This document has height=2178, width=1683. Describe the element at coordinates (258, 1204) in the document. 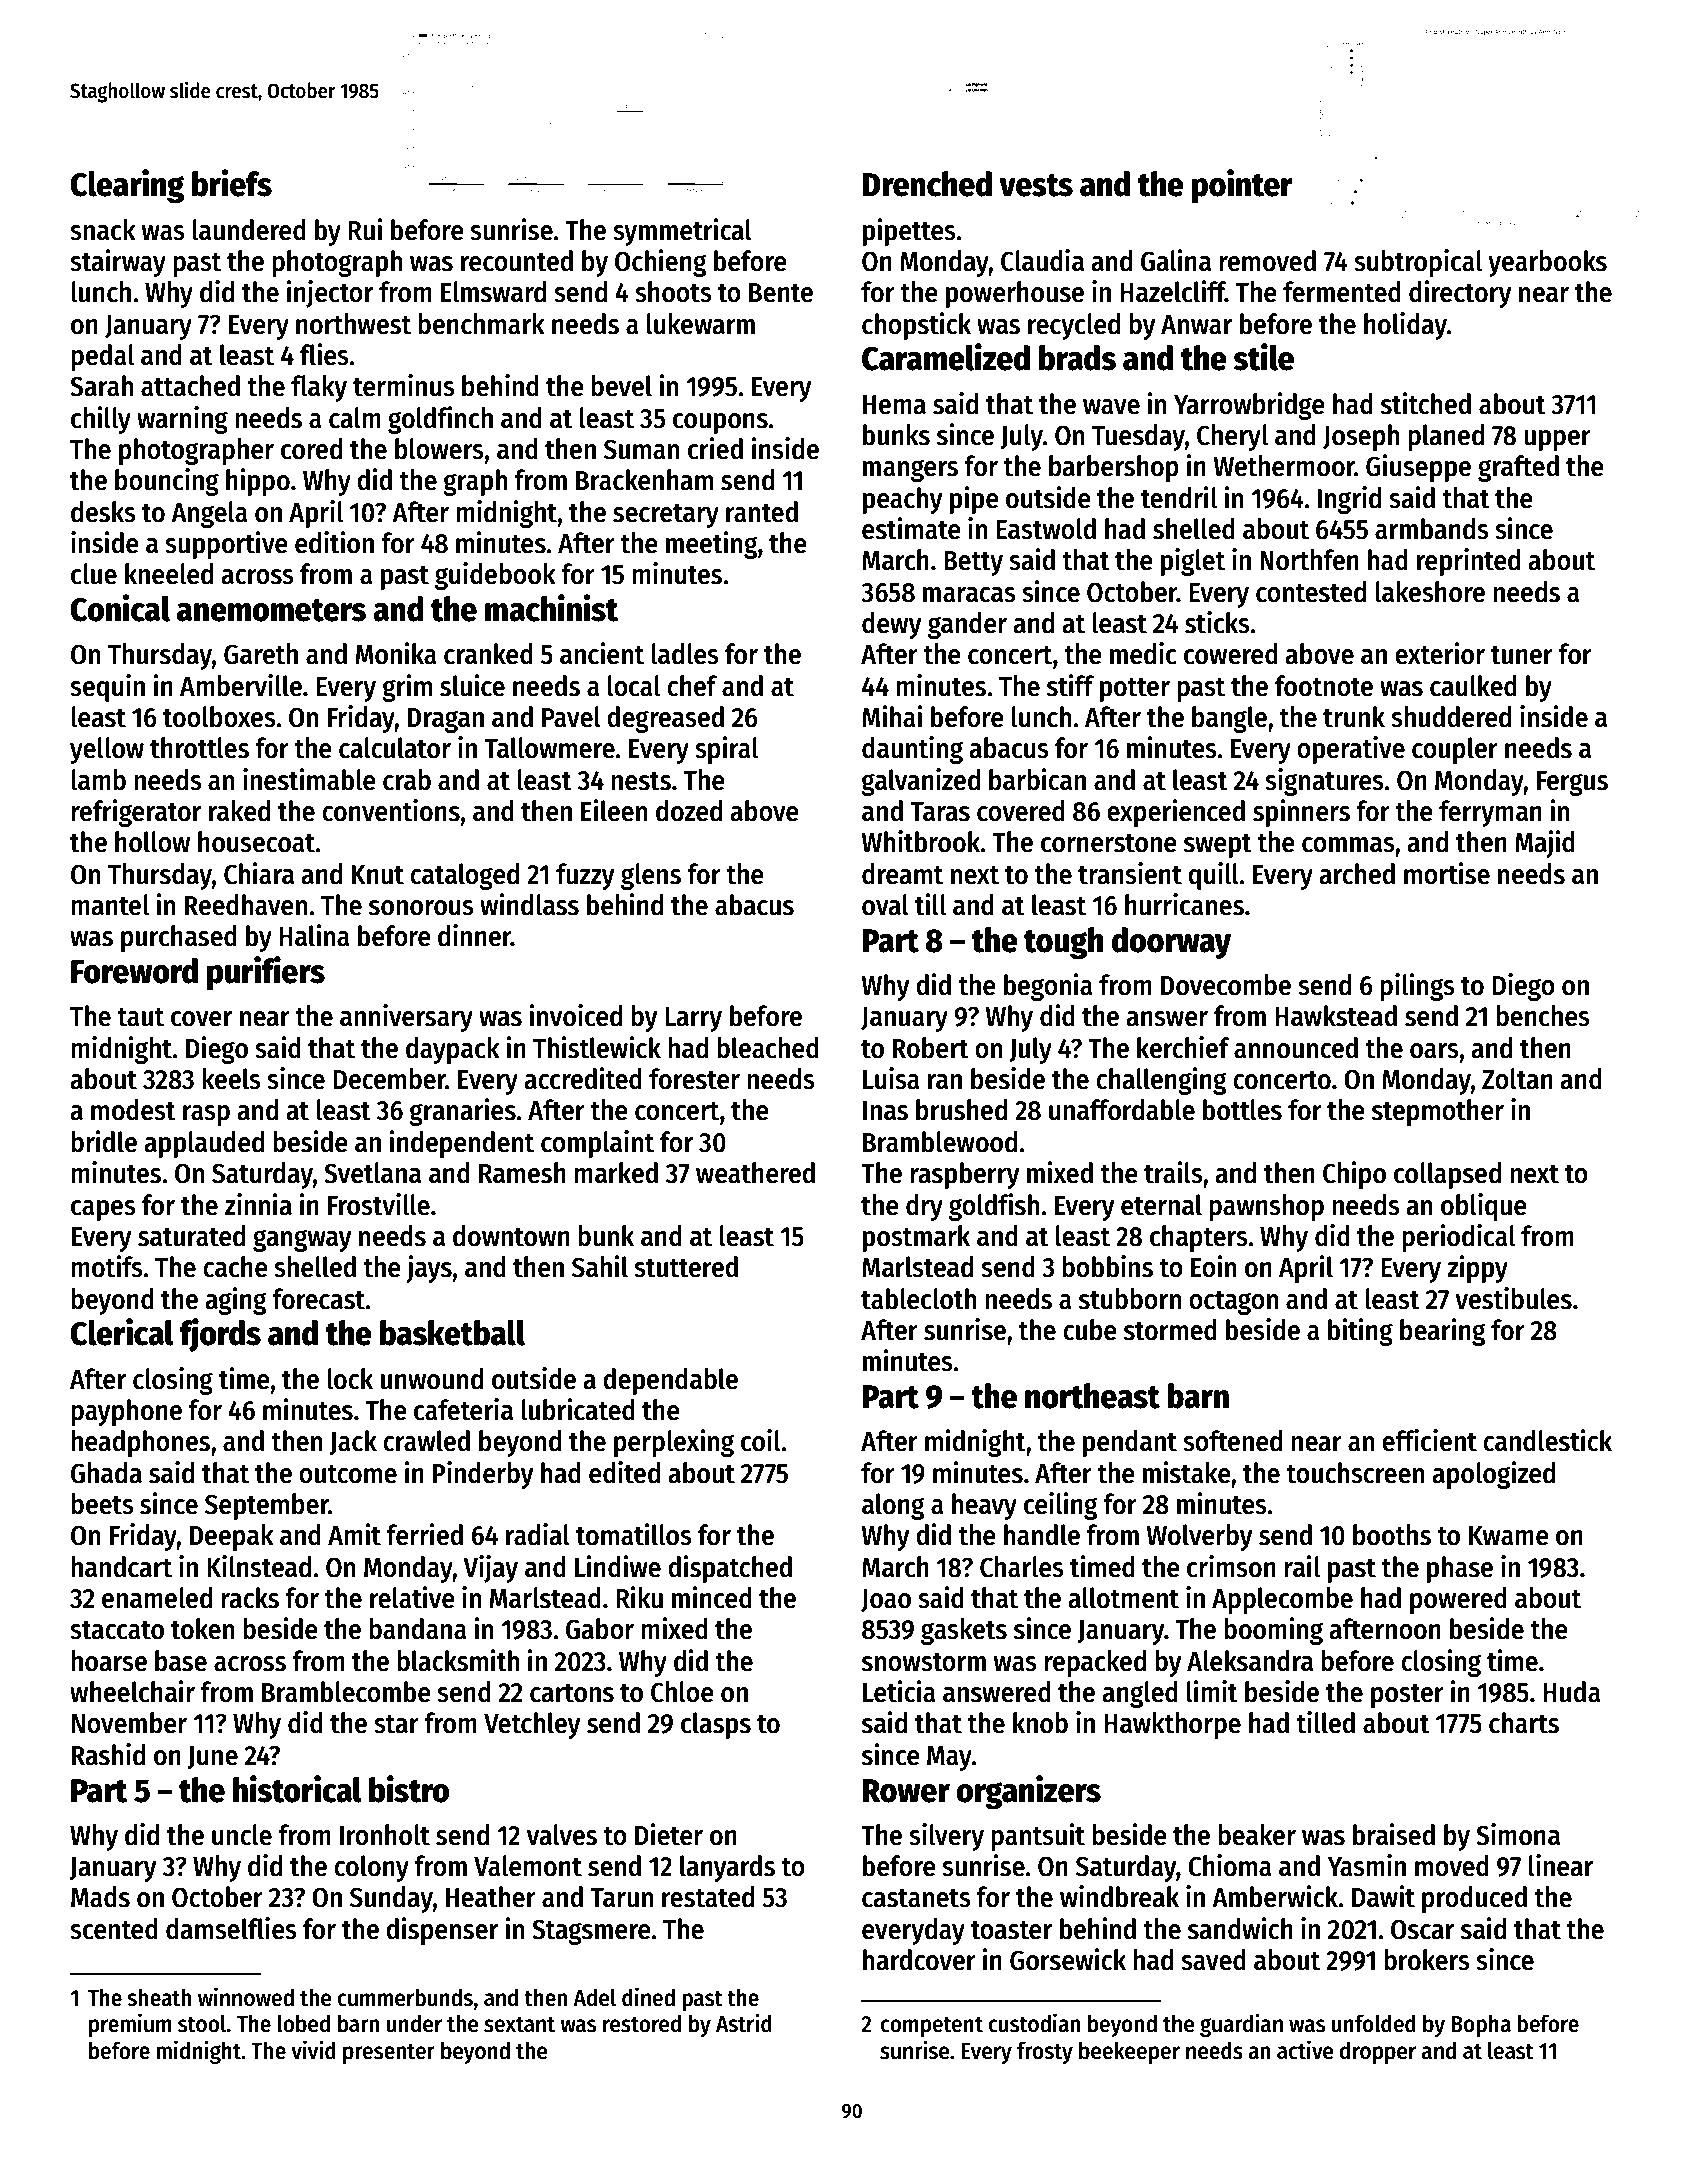

I see `zinnia` at that location.
